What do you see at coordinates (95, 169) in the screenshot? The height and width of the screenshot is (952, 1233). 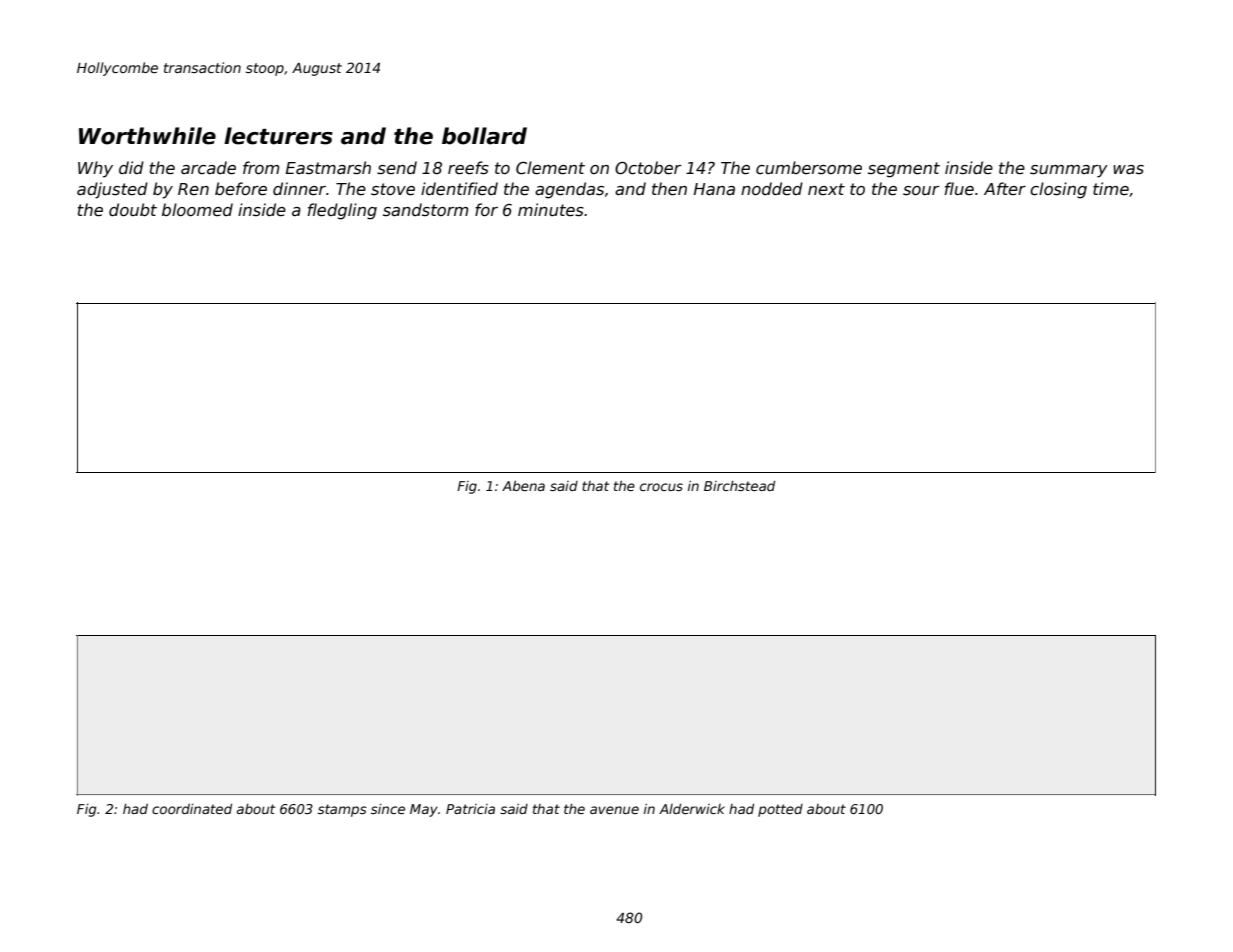 I see `Why` at bounding box center [95, 169].
